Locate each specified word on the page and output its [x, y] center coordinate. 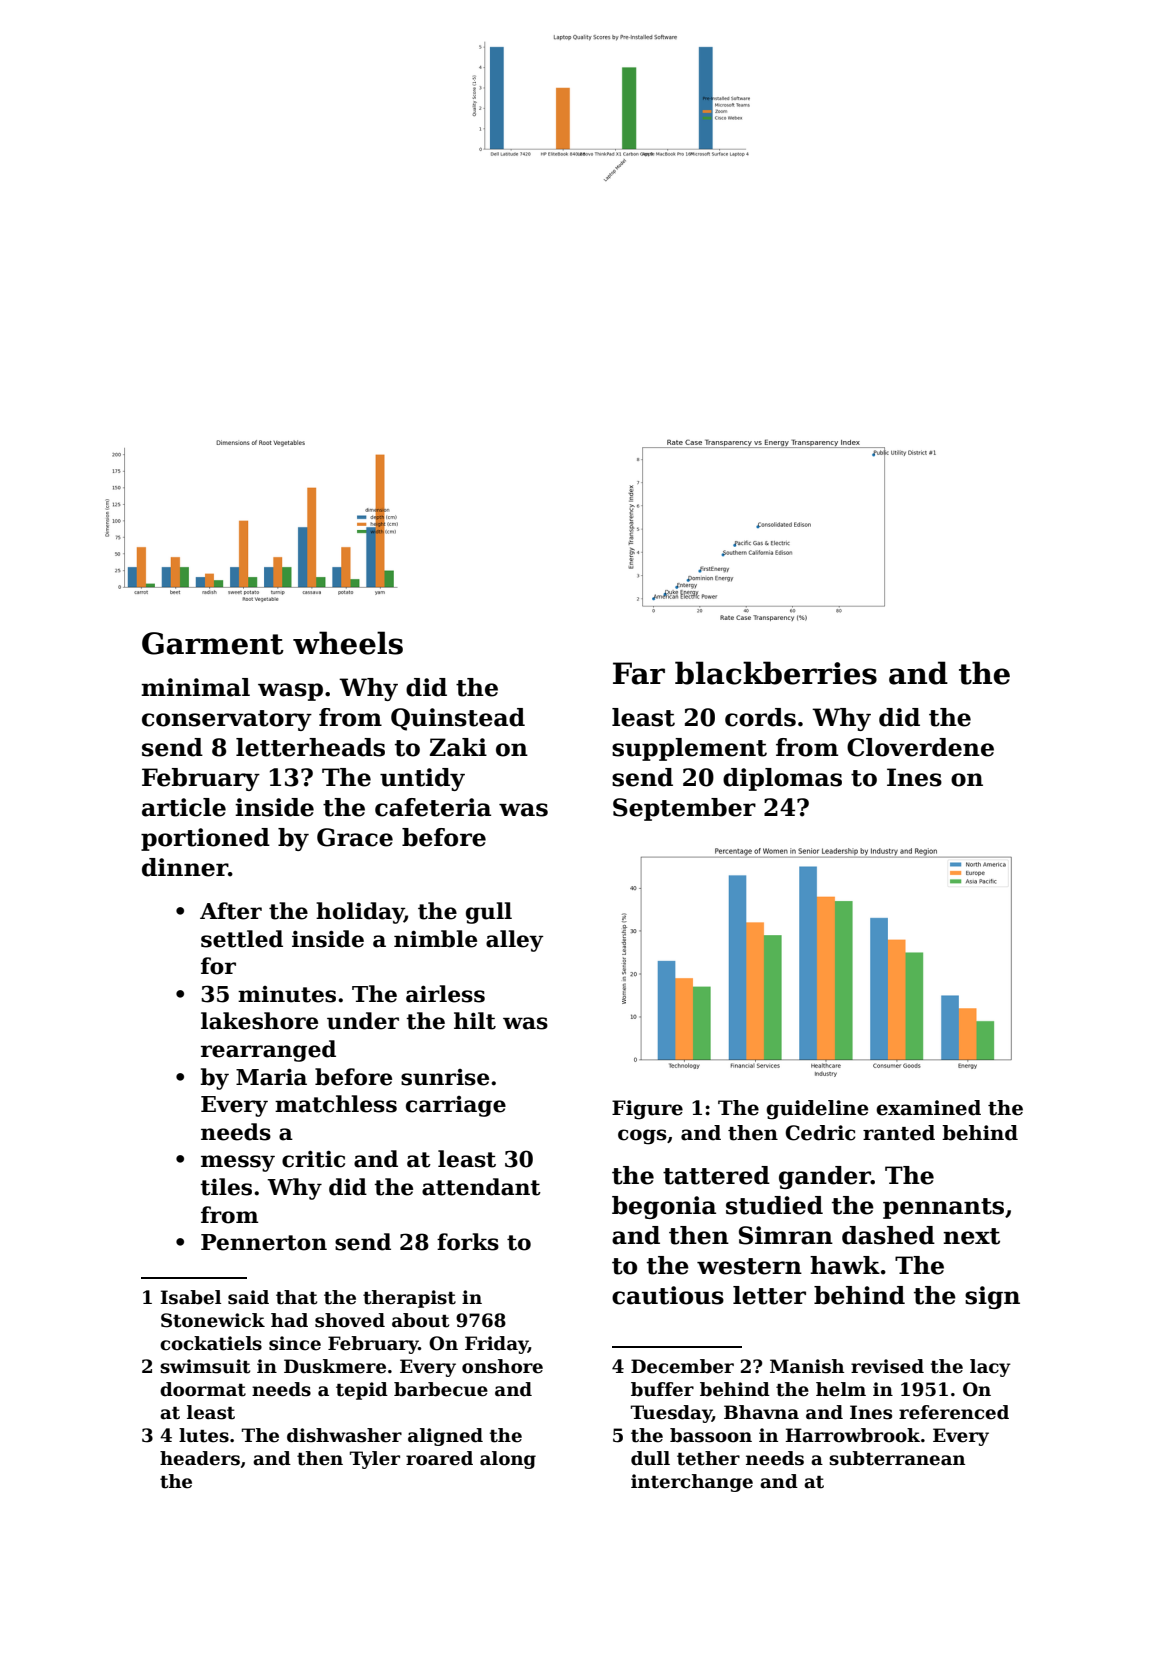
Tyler [375, 1460]
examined [928, 1108]
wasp [290, 692]
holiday [360, 913]
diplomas [782, 779]
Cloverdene [920, 747]
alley [514, 941]
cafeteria [433, 807]
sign [992, 1297]
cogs [642, 1137]
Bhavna [761, 1412]
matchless [336, 1104]
